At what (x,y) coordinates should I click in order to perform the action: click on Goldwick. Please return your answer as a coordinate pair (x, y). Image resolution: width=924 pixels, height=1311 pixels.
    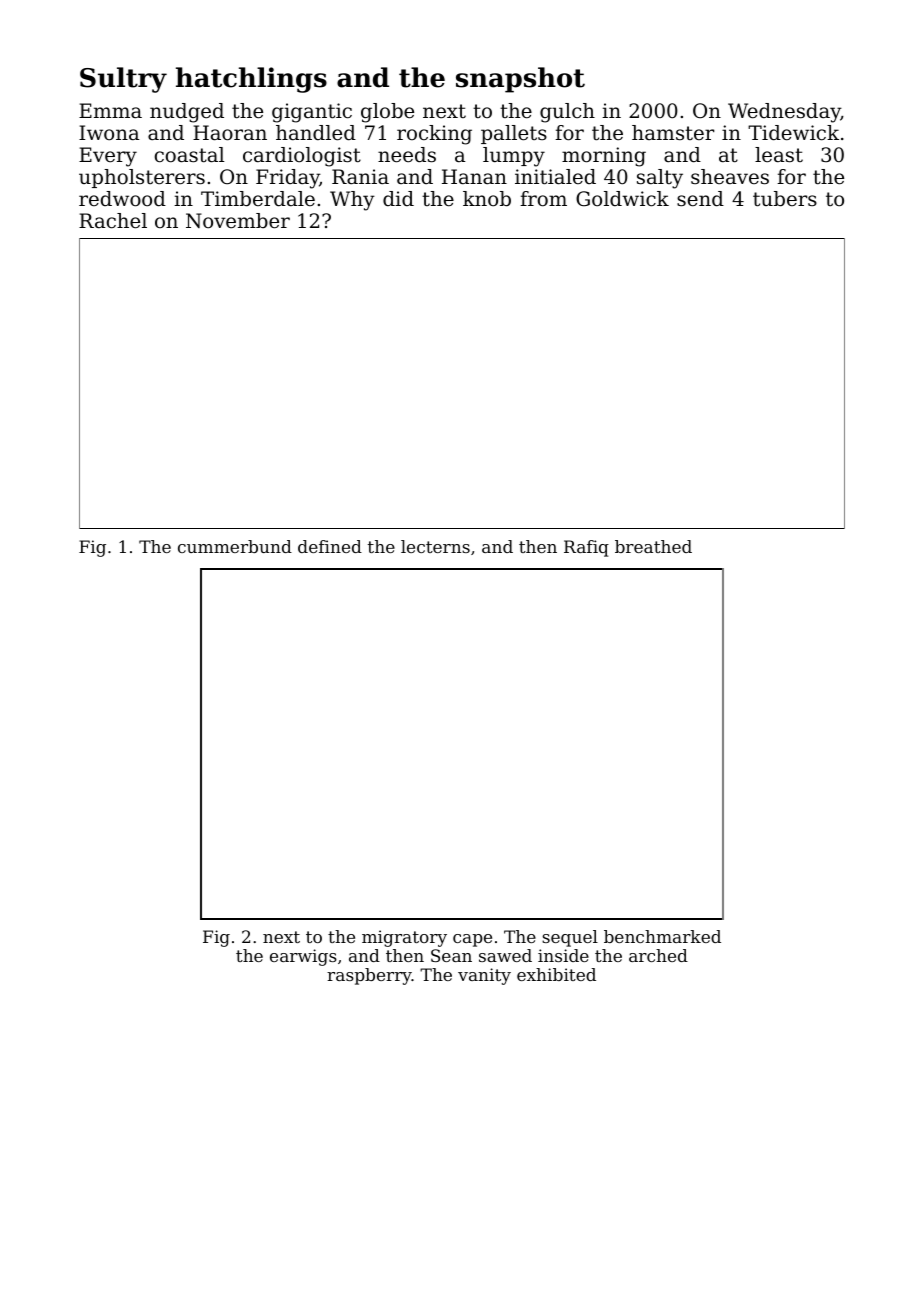
    Looking at the image, I should click on (622, 199).
